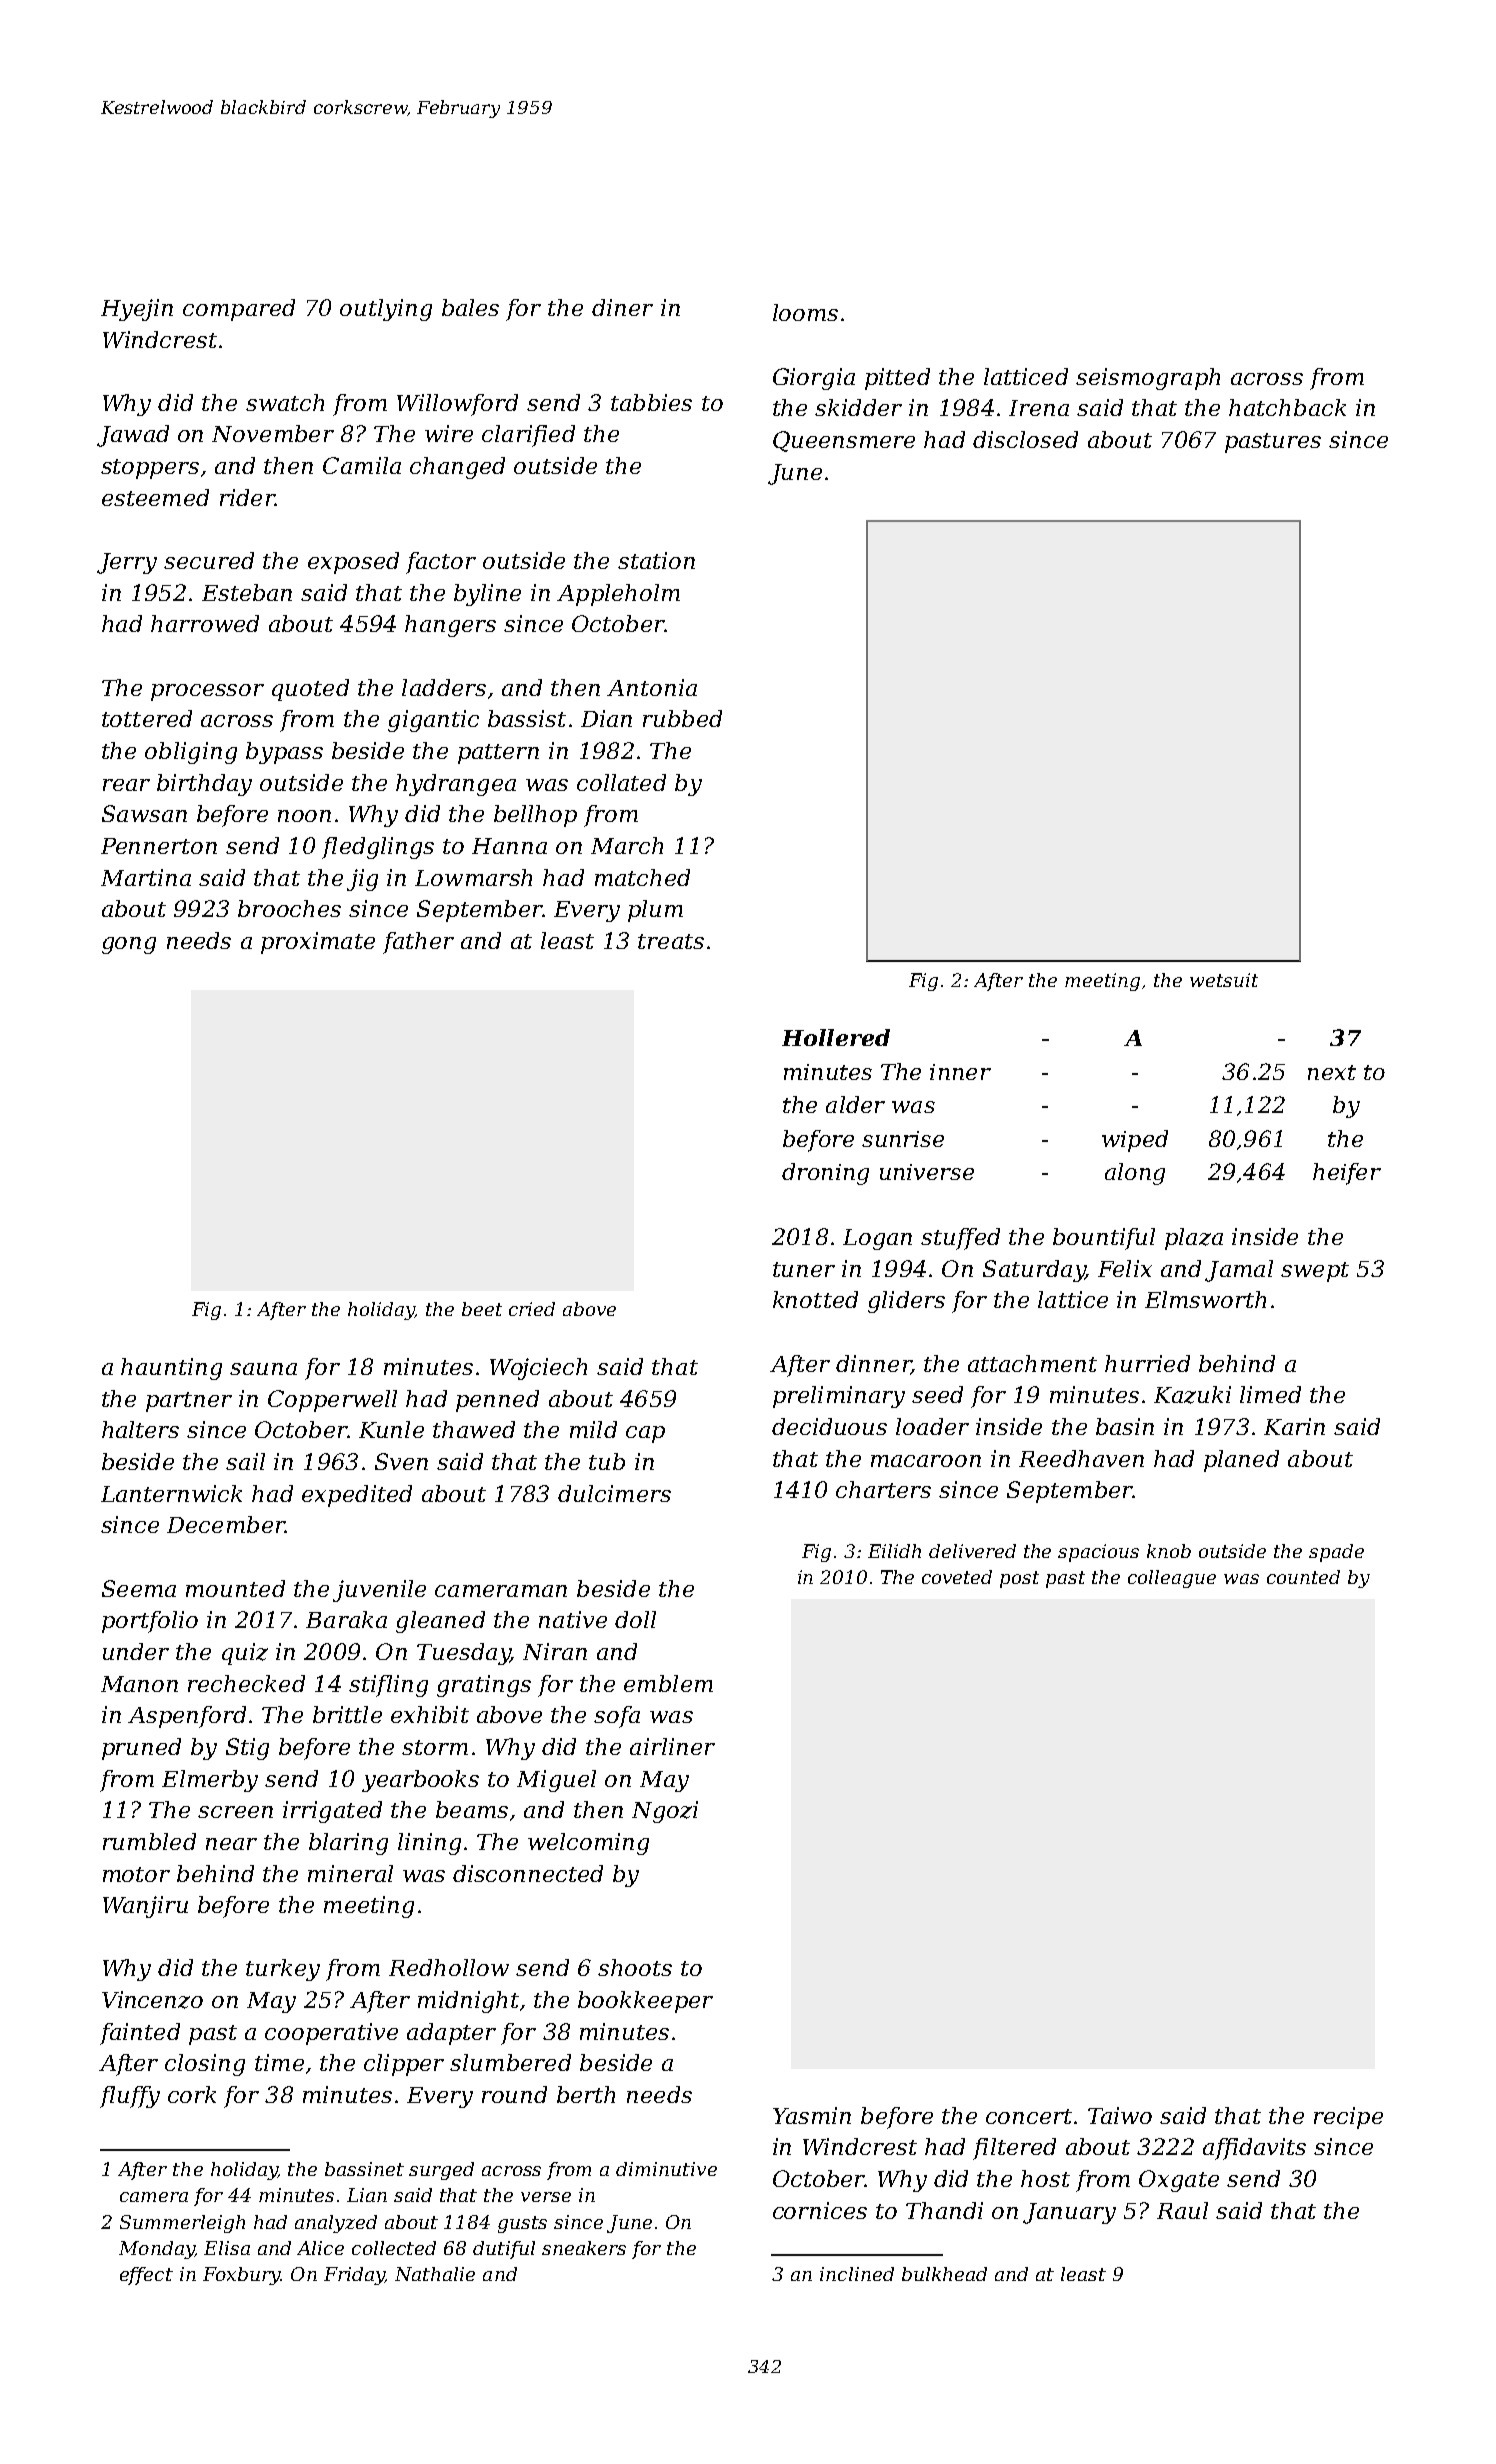 Image resolution: width=1496 pixels, height=2464 pixels. What do you see at coordinates (155, 497) in the image?
I see `esteemed` at bounding box center [155, 497].
